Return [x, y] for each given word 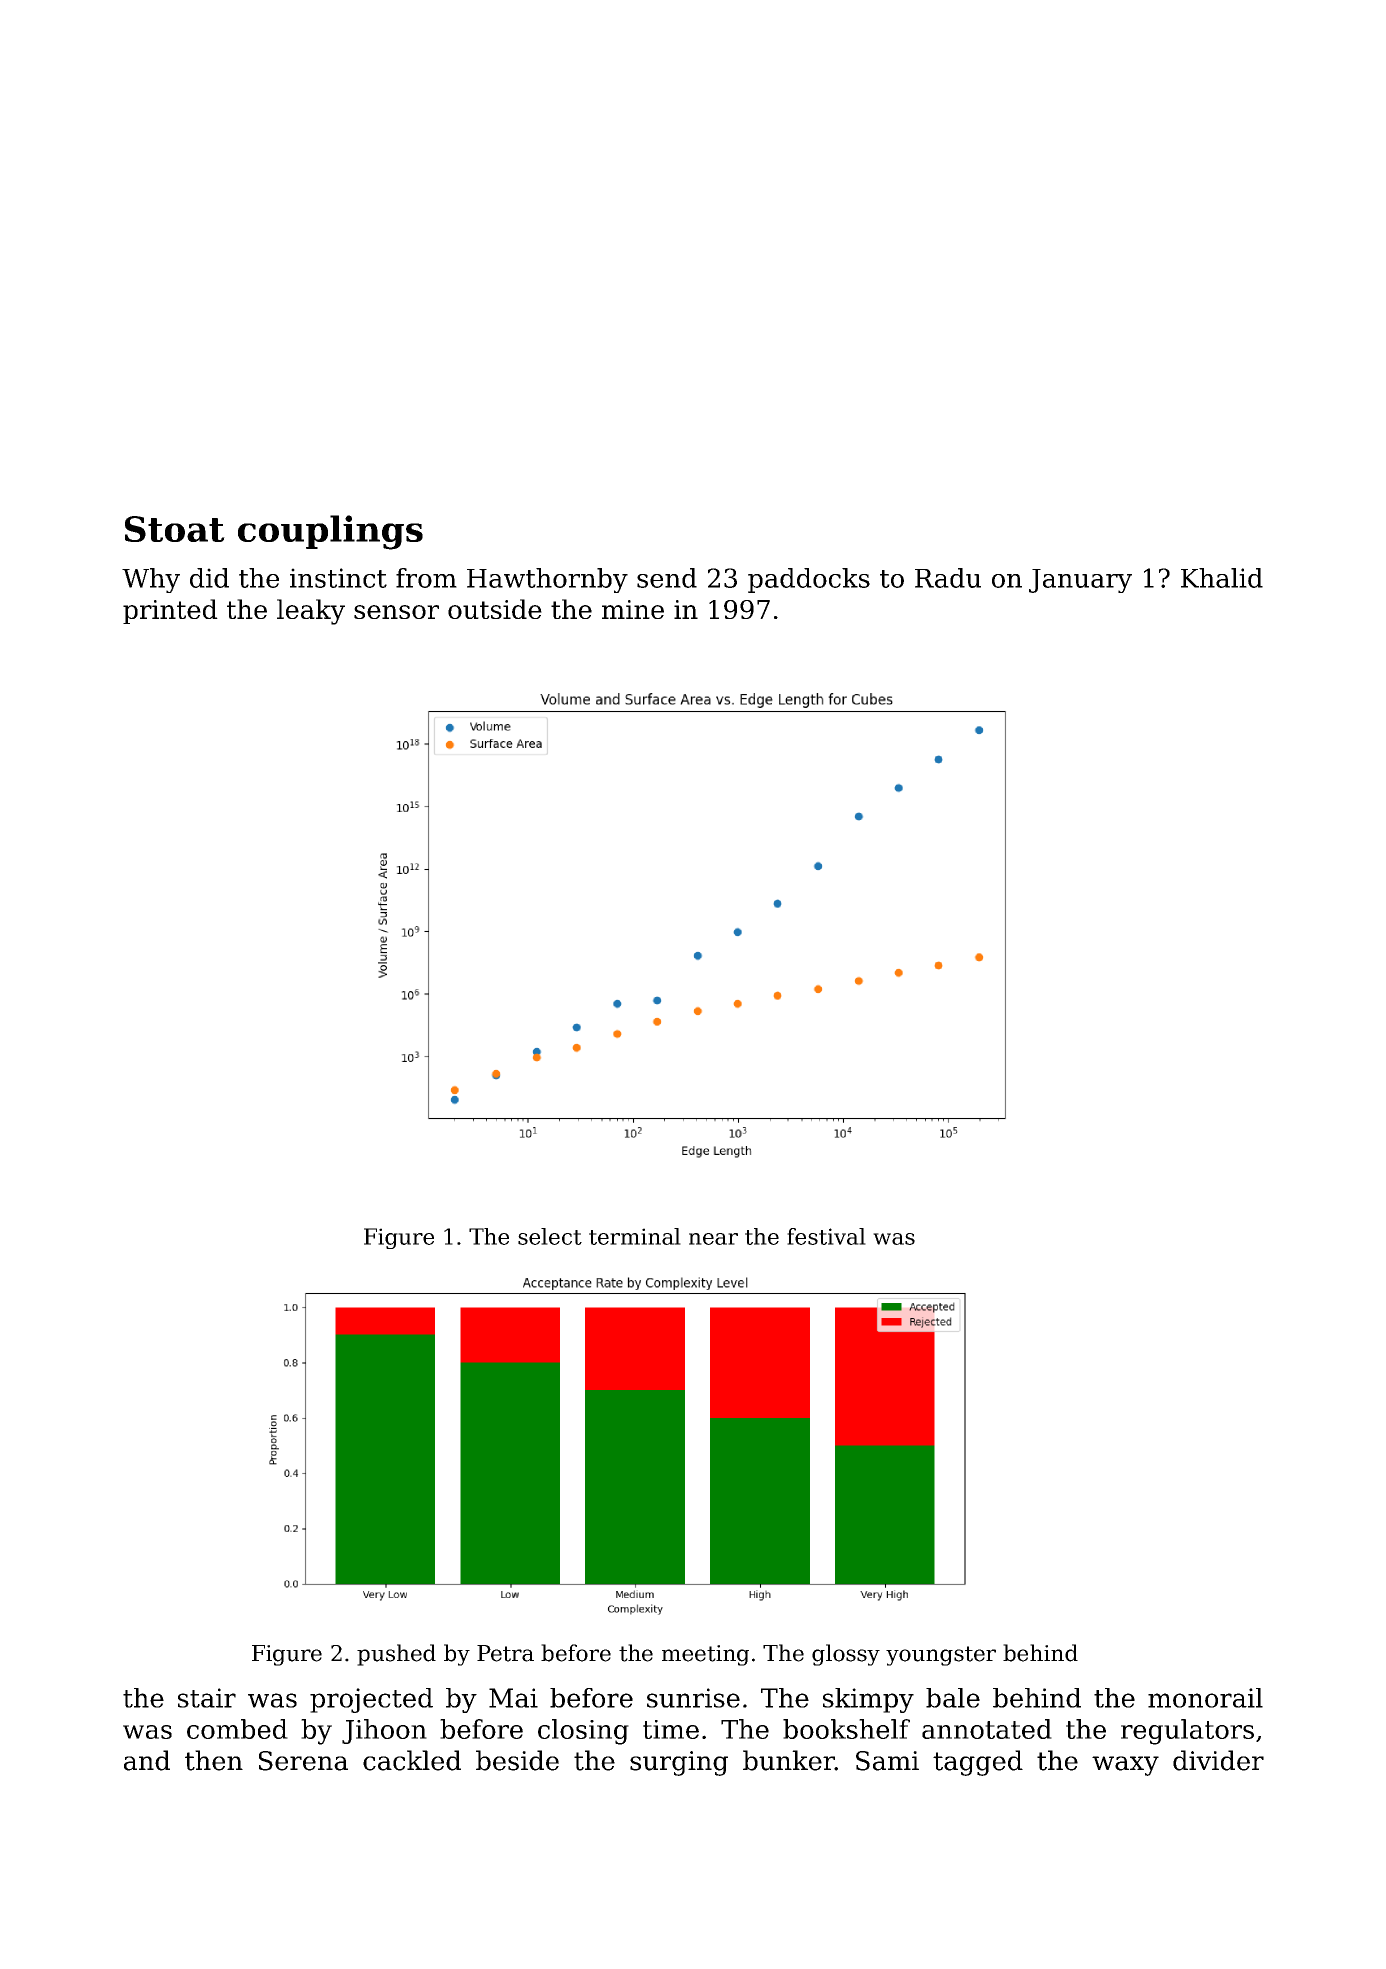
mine [633, 609]
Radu [948, 578]
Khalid [1222, 578]
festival [826, 1236]
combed [237, 1729]
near [713, 1239]
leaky [311, 612]
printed [170, 611]
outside [495, 609]
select [550, 1236]
